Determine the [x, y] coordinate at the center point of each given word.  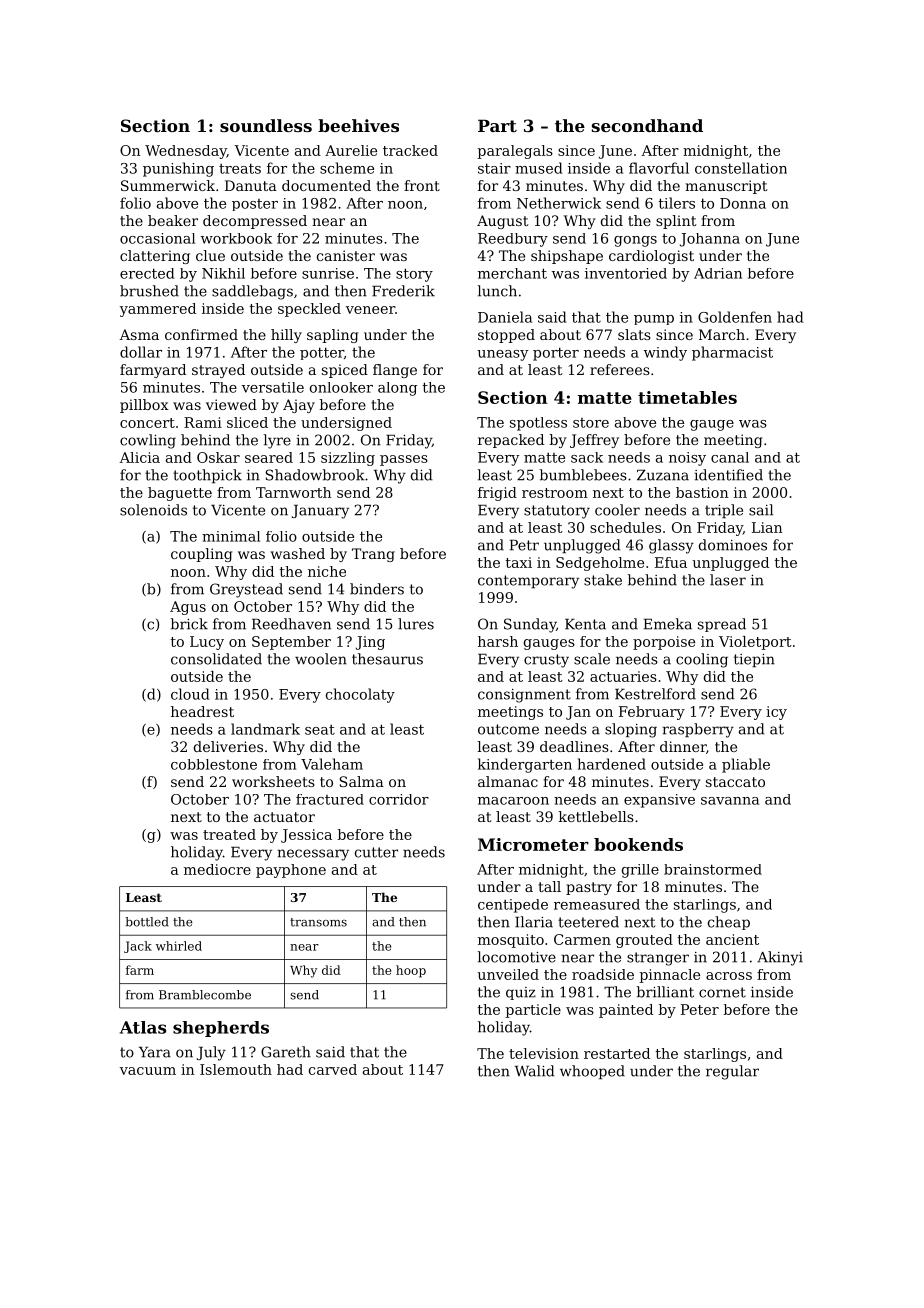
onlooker [341, 387]
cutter [376, 852]
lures [416, 624]
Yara [155, 1052]
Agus [188, 608]
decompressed [255, 222]
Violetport [755, 643]
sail [761, 510]
